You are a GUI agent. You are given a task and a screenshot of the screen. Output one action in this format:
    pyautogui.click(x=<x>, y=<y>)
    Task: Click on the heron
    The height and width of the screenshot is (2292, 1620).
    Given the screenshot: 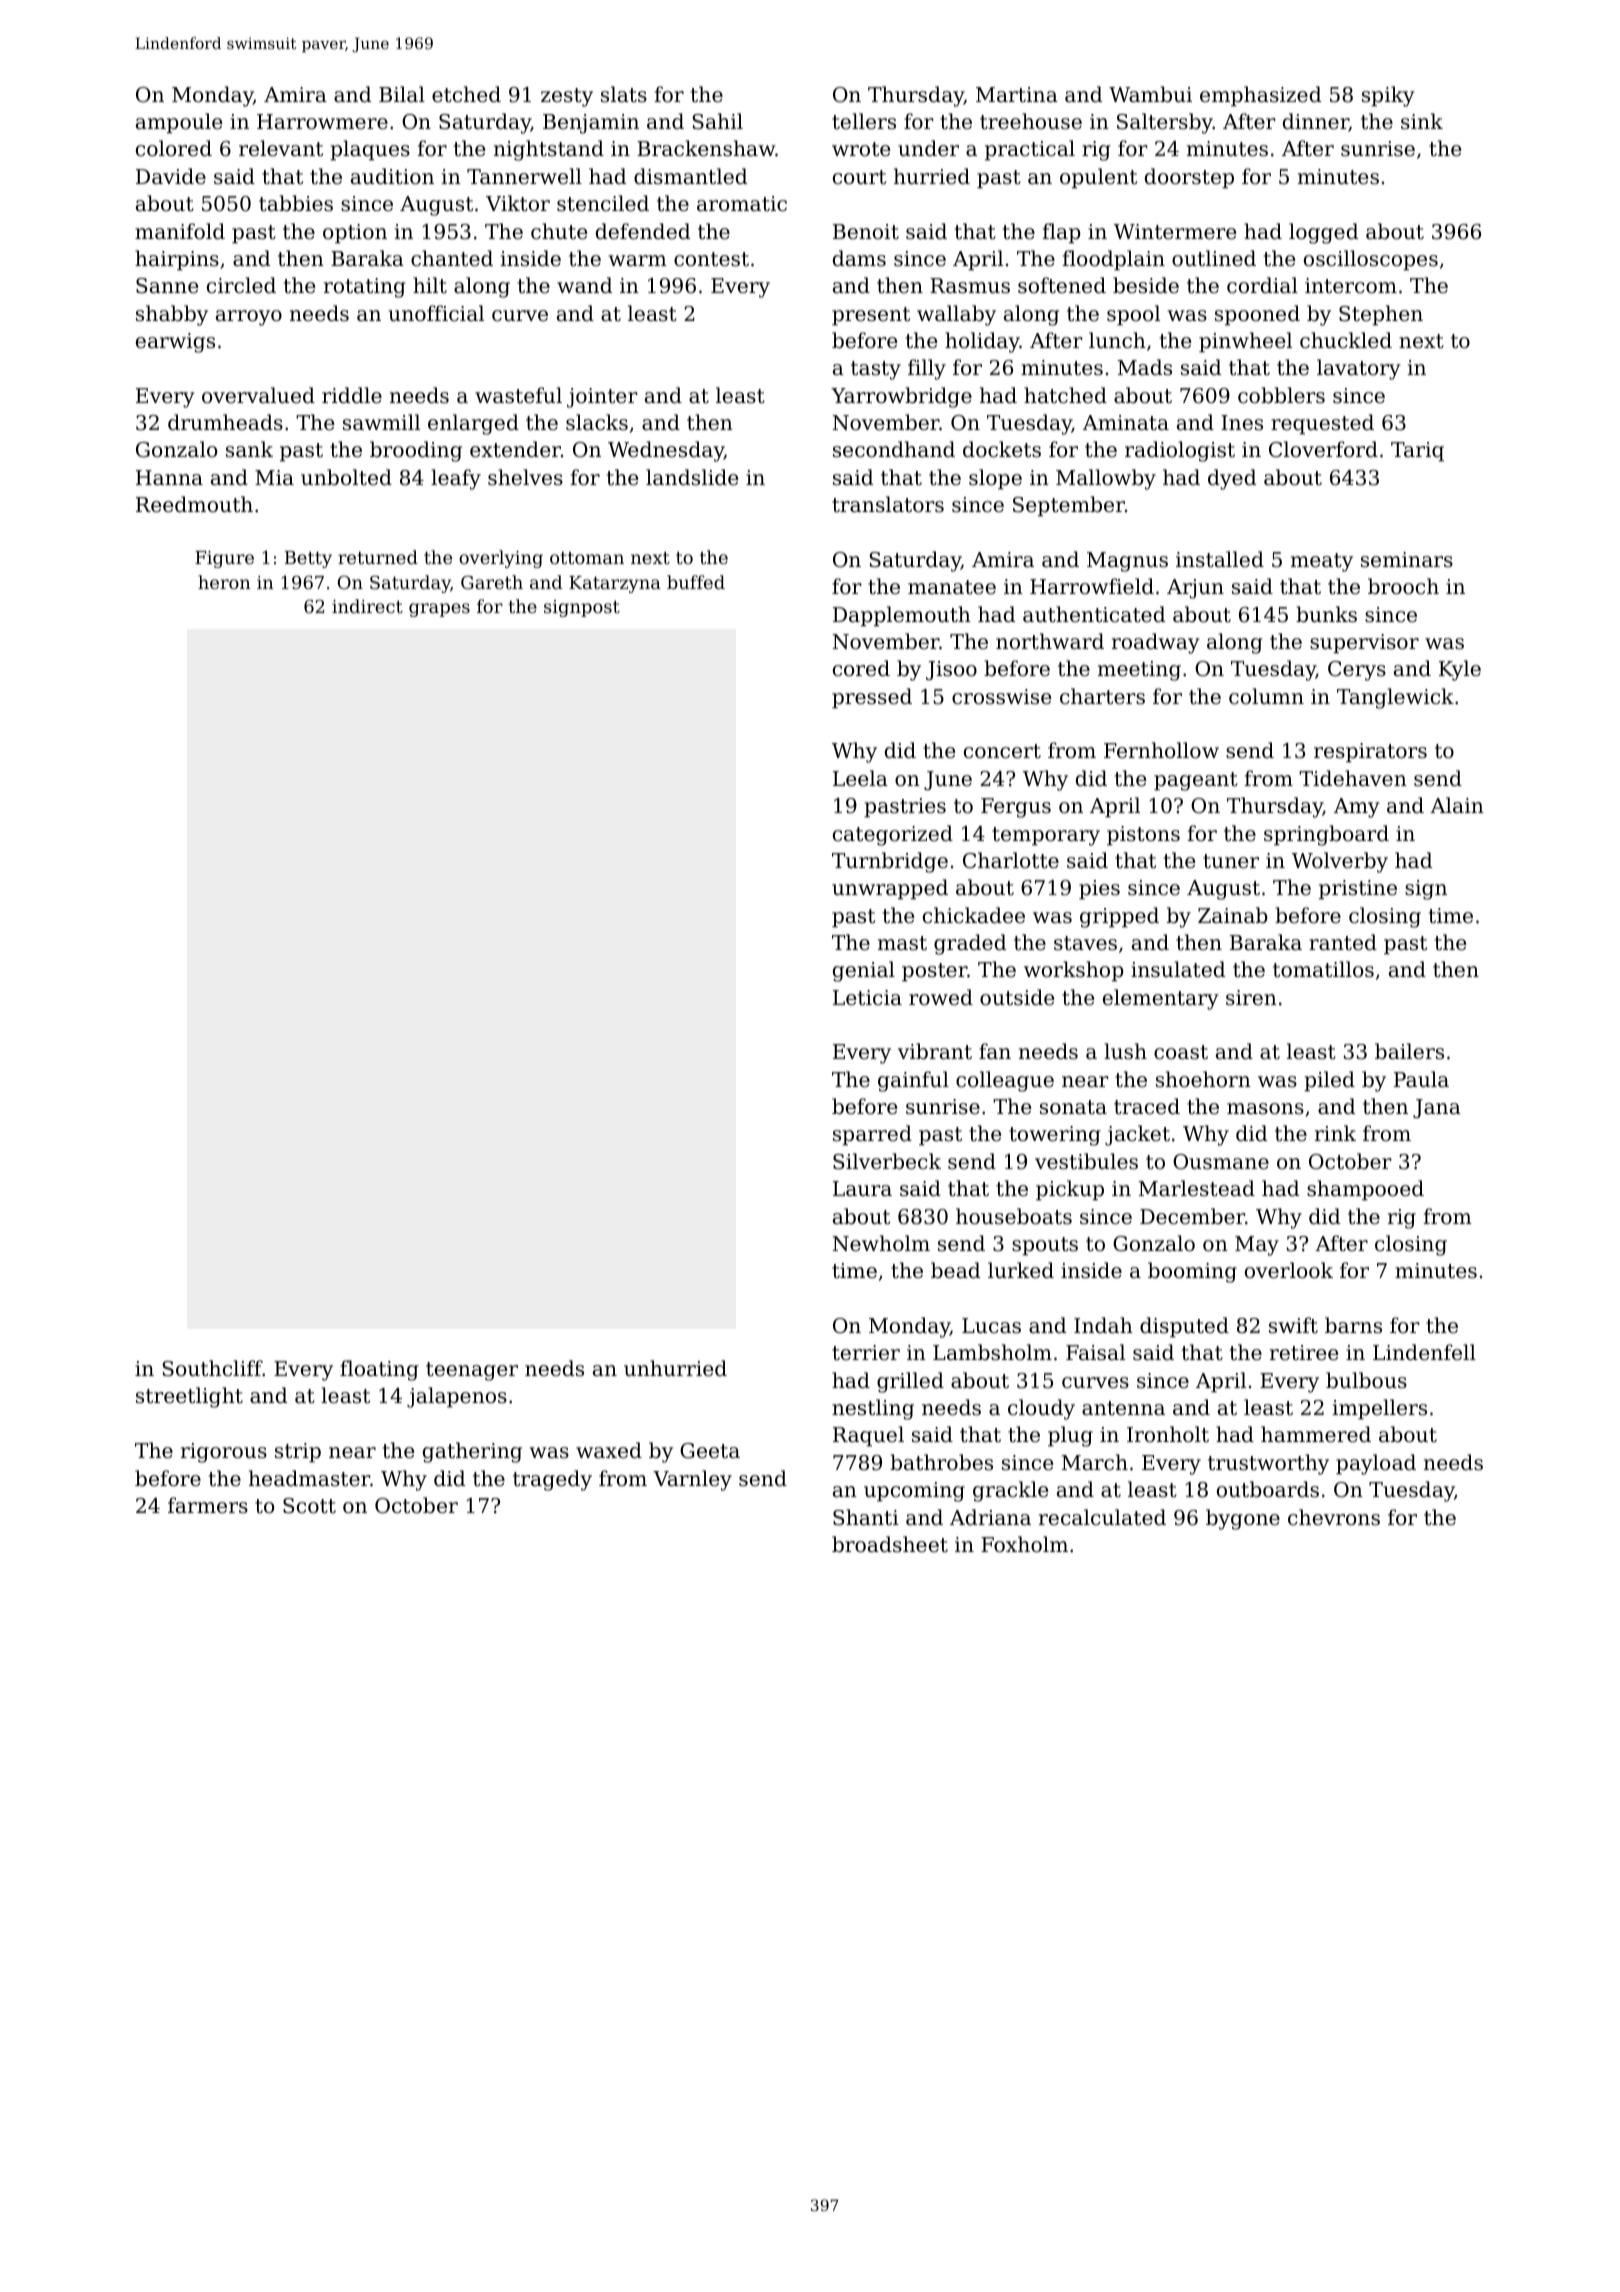 What is the action you would take?
    pyautogui.click(x=224, y=582)
